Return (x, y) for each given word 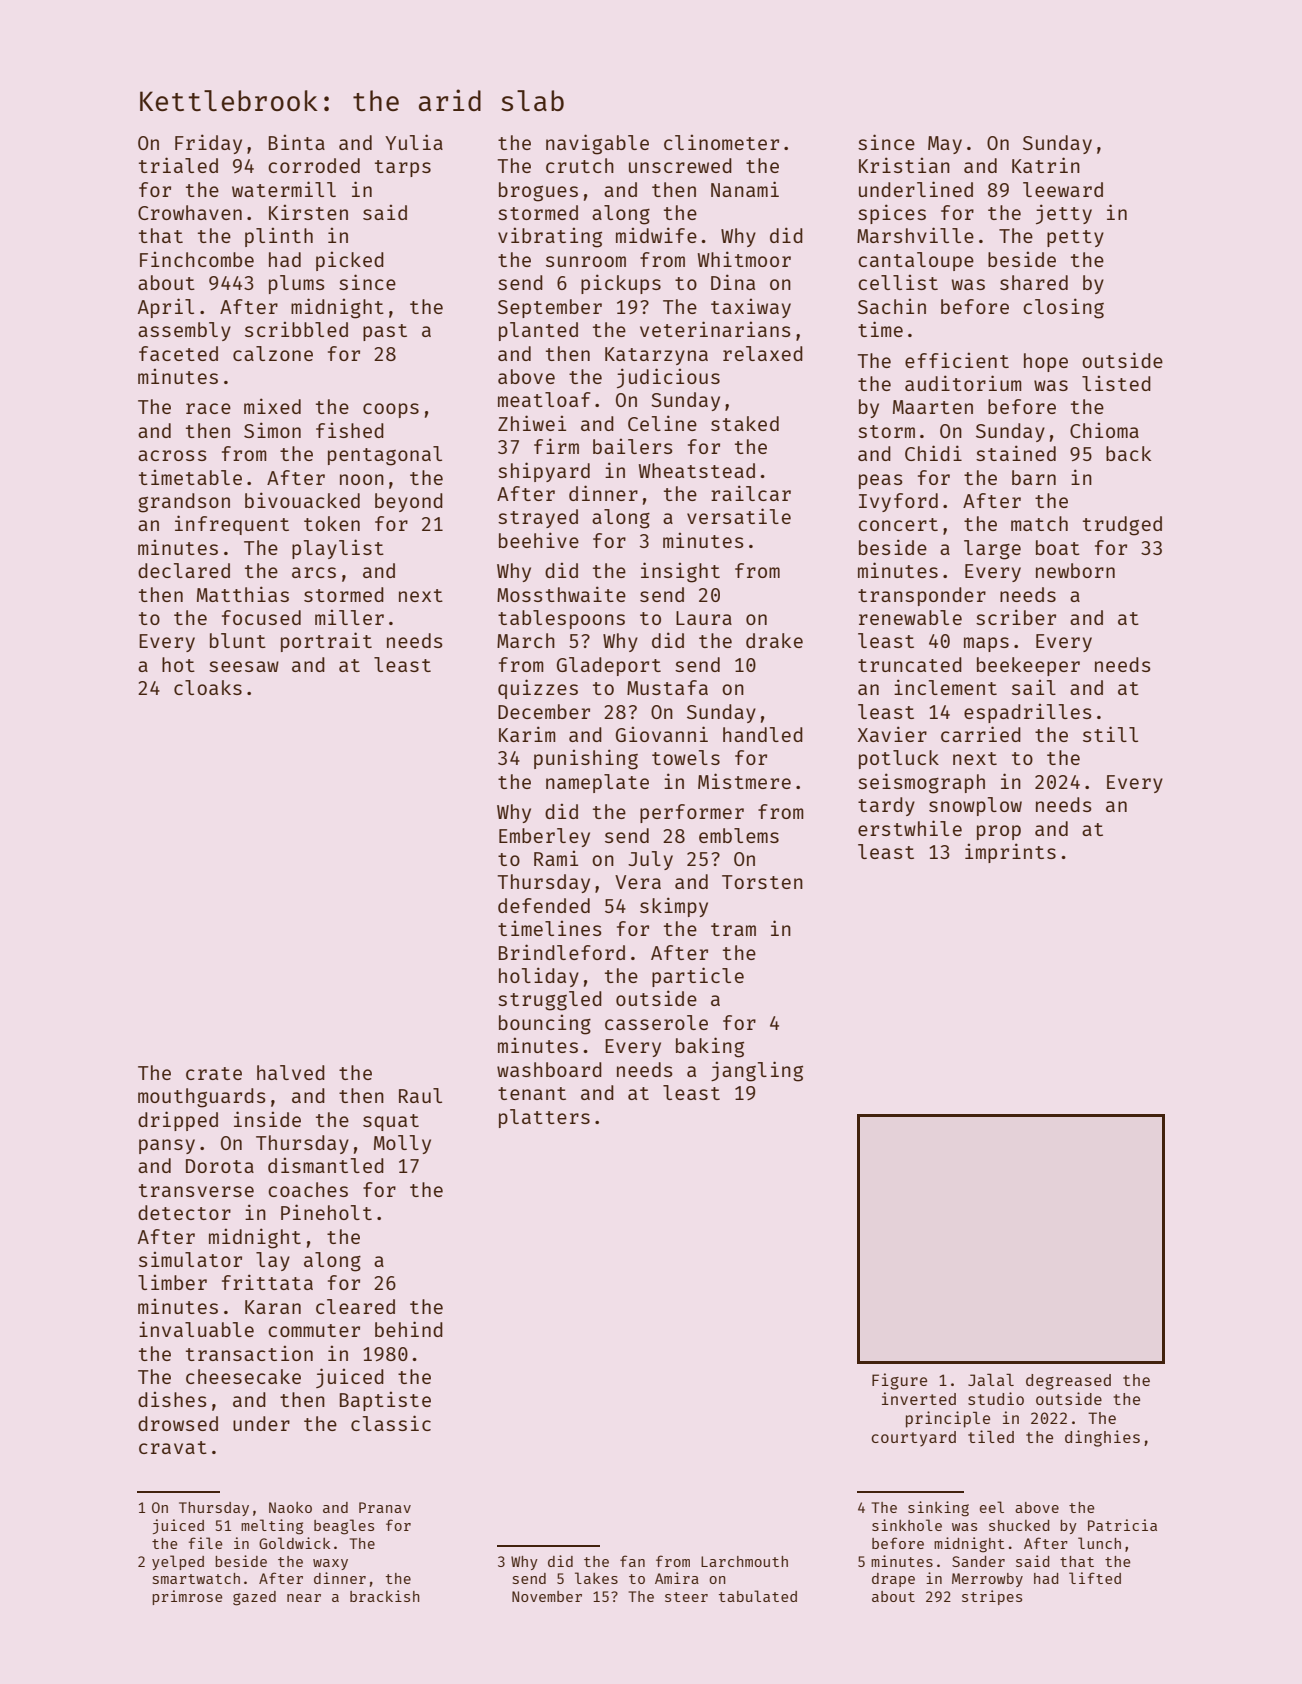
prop (999, 832)
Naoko (290, 1507)
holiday (539, 977)
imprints (1010, 853)
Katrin (1046, 165)
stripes (992, 1597)
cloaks (208, 687)
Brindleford (562, 952)
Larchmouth (744, 1561)
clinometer (721, 142)
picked (350, 261)
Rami (556, 858)
